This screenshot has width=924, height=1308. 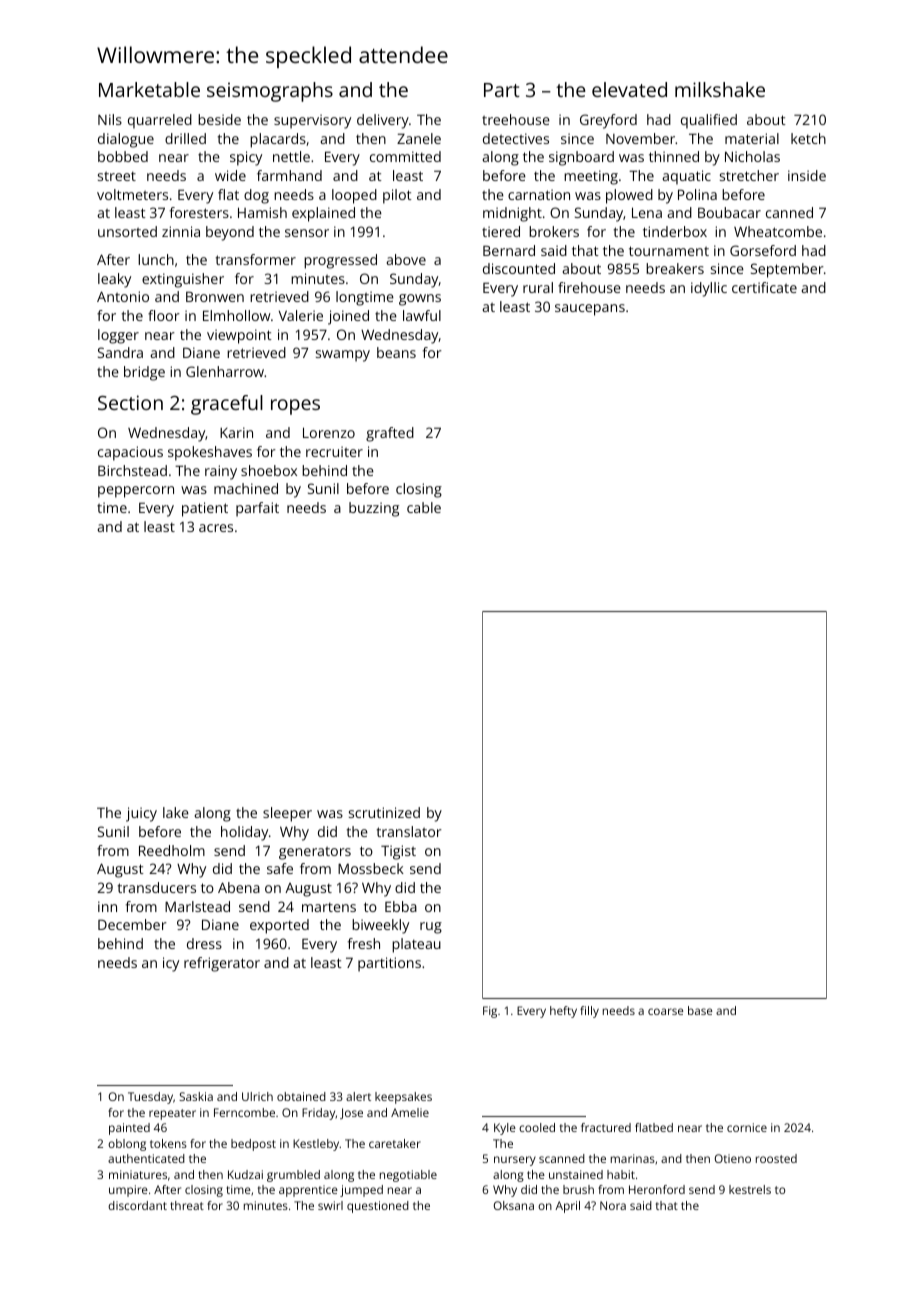 What do you see at coordinates (132, 924) in the screenshot?
I see `December` at bounding box center [132, 924].
